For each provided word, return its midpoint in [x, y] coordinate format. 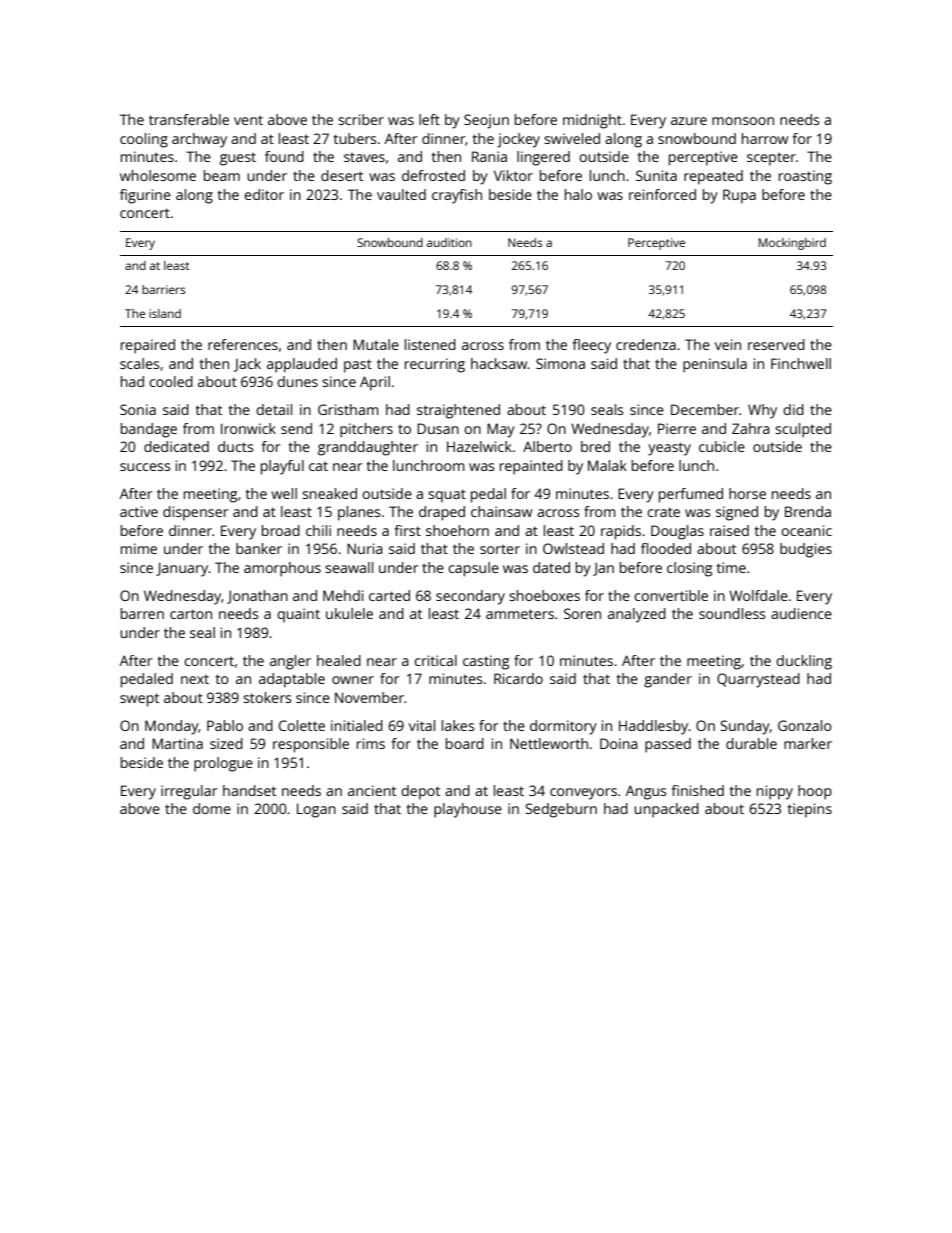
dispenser [195, 513]
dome [212, 808]
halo [578, 194]
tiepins [810, 810]
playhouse [468, 810]
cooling [144, 140]
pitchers [366, 430]
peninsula [715, 365]
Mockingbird [792, 244]
